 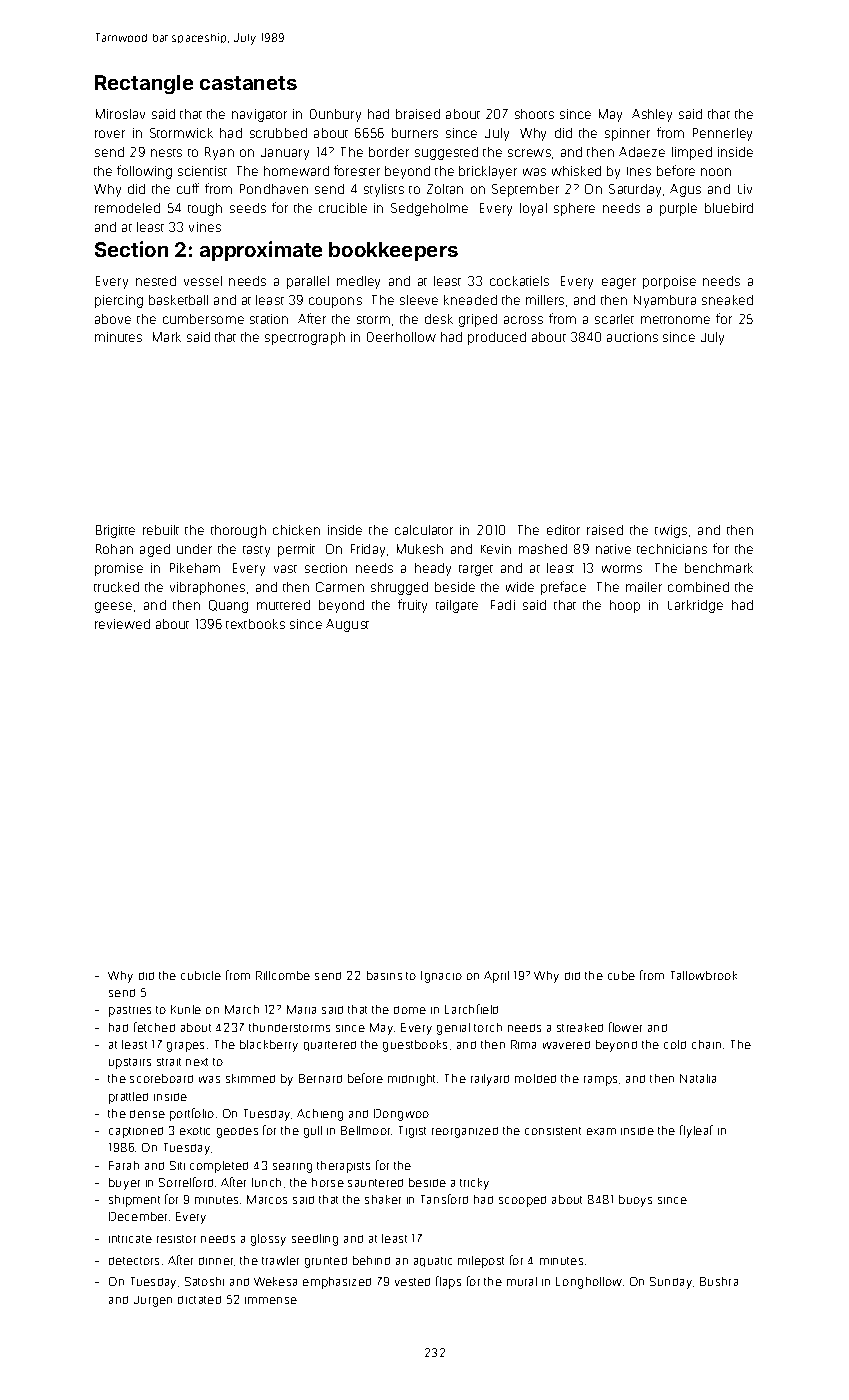 I want to click on Longhollow, so click(x=589, y=1283).
